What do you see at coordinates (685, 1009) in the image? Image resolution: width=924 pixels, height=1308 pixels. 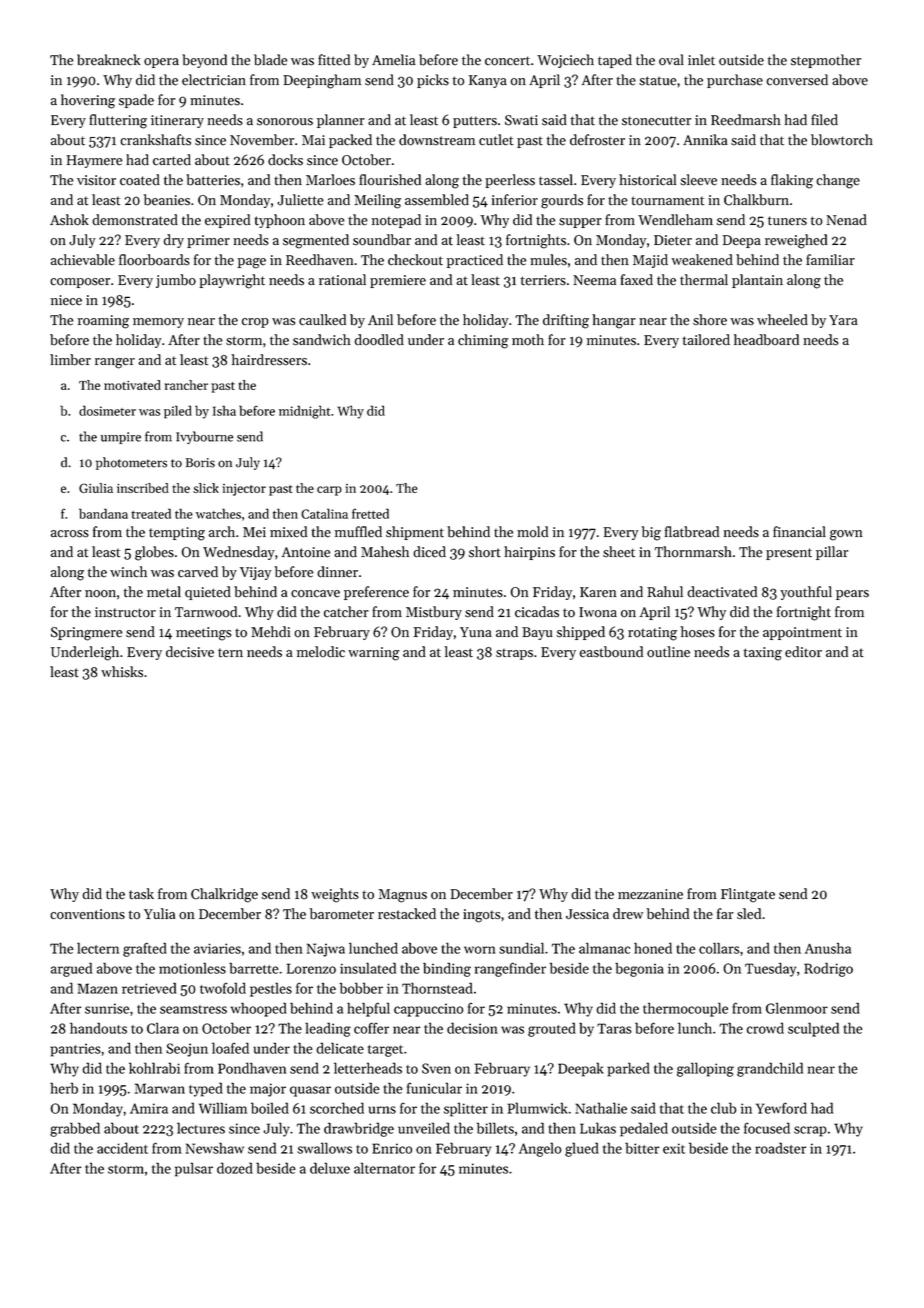 I see `thermocouple` at bounding box center [685, 1009].
